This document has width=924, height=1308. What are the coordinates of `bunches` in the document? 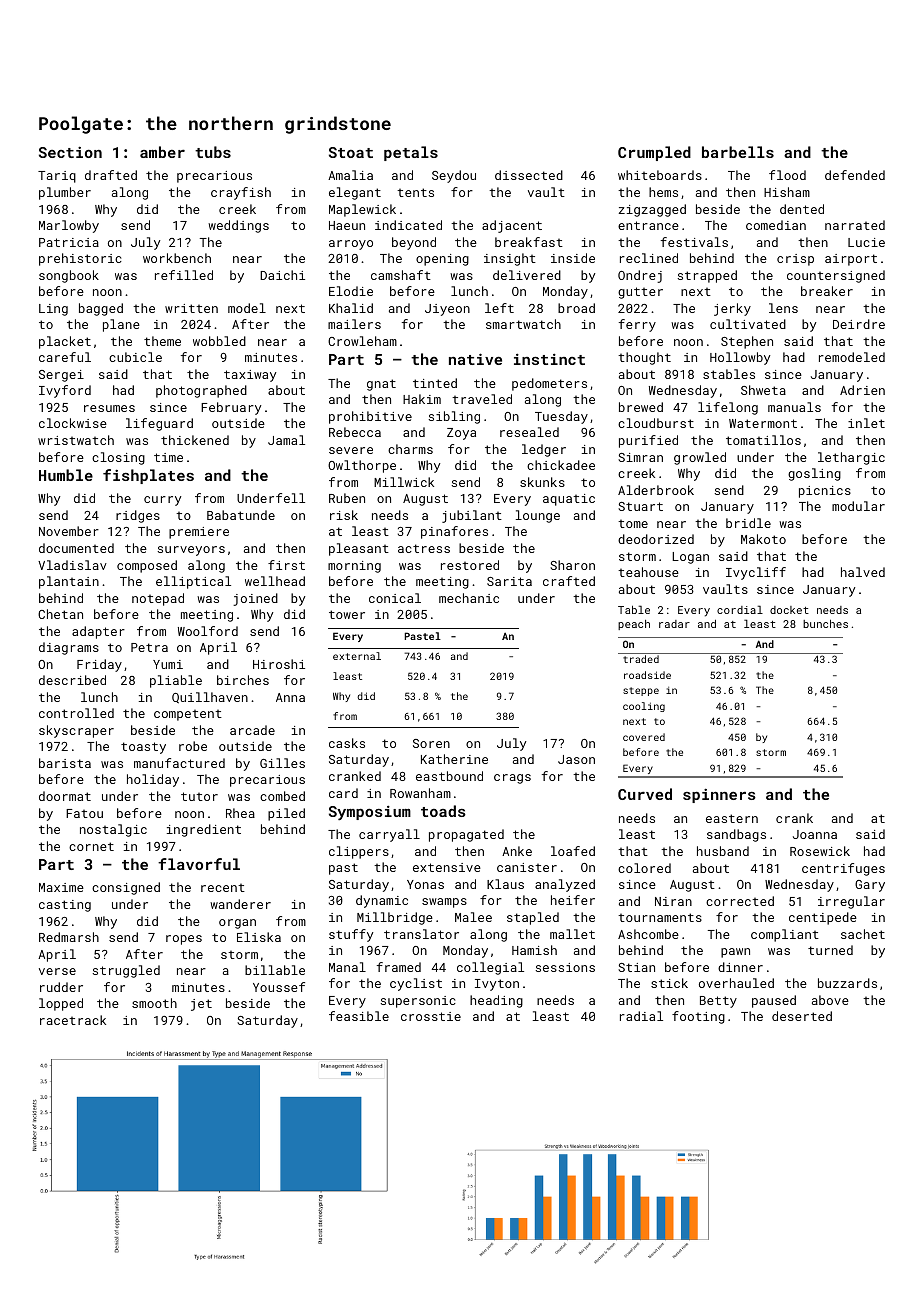 It's located at (825, 624).
